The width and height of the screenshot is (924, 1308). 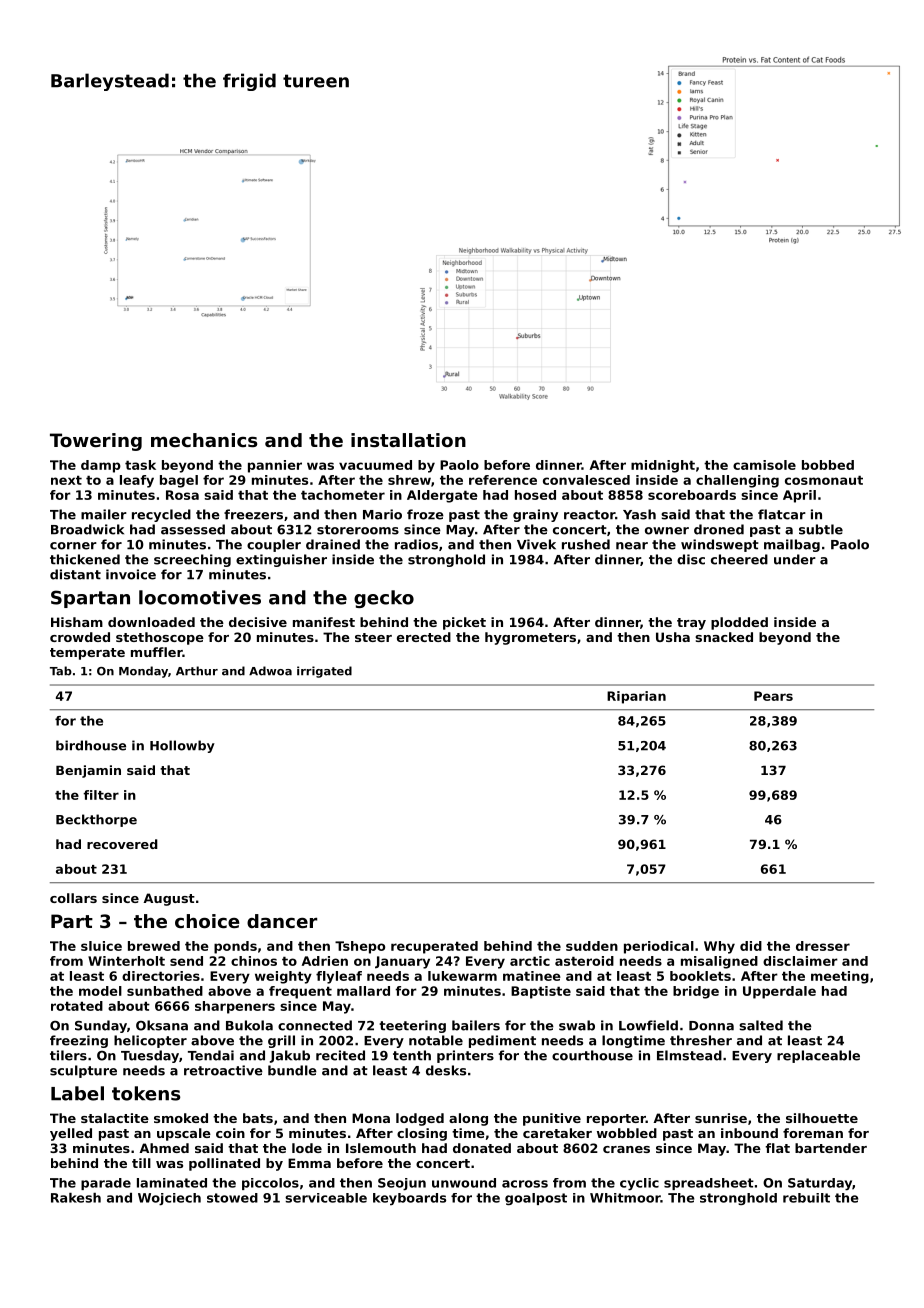 What do you see at coordinates (408, 440) in the screenshot?
I see `installation` at bounding box center [408, 440].
